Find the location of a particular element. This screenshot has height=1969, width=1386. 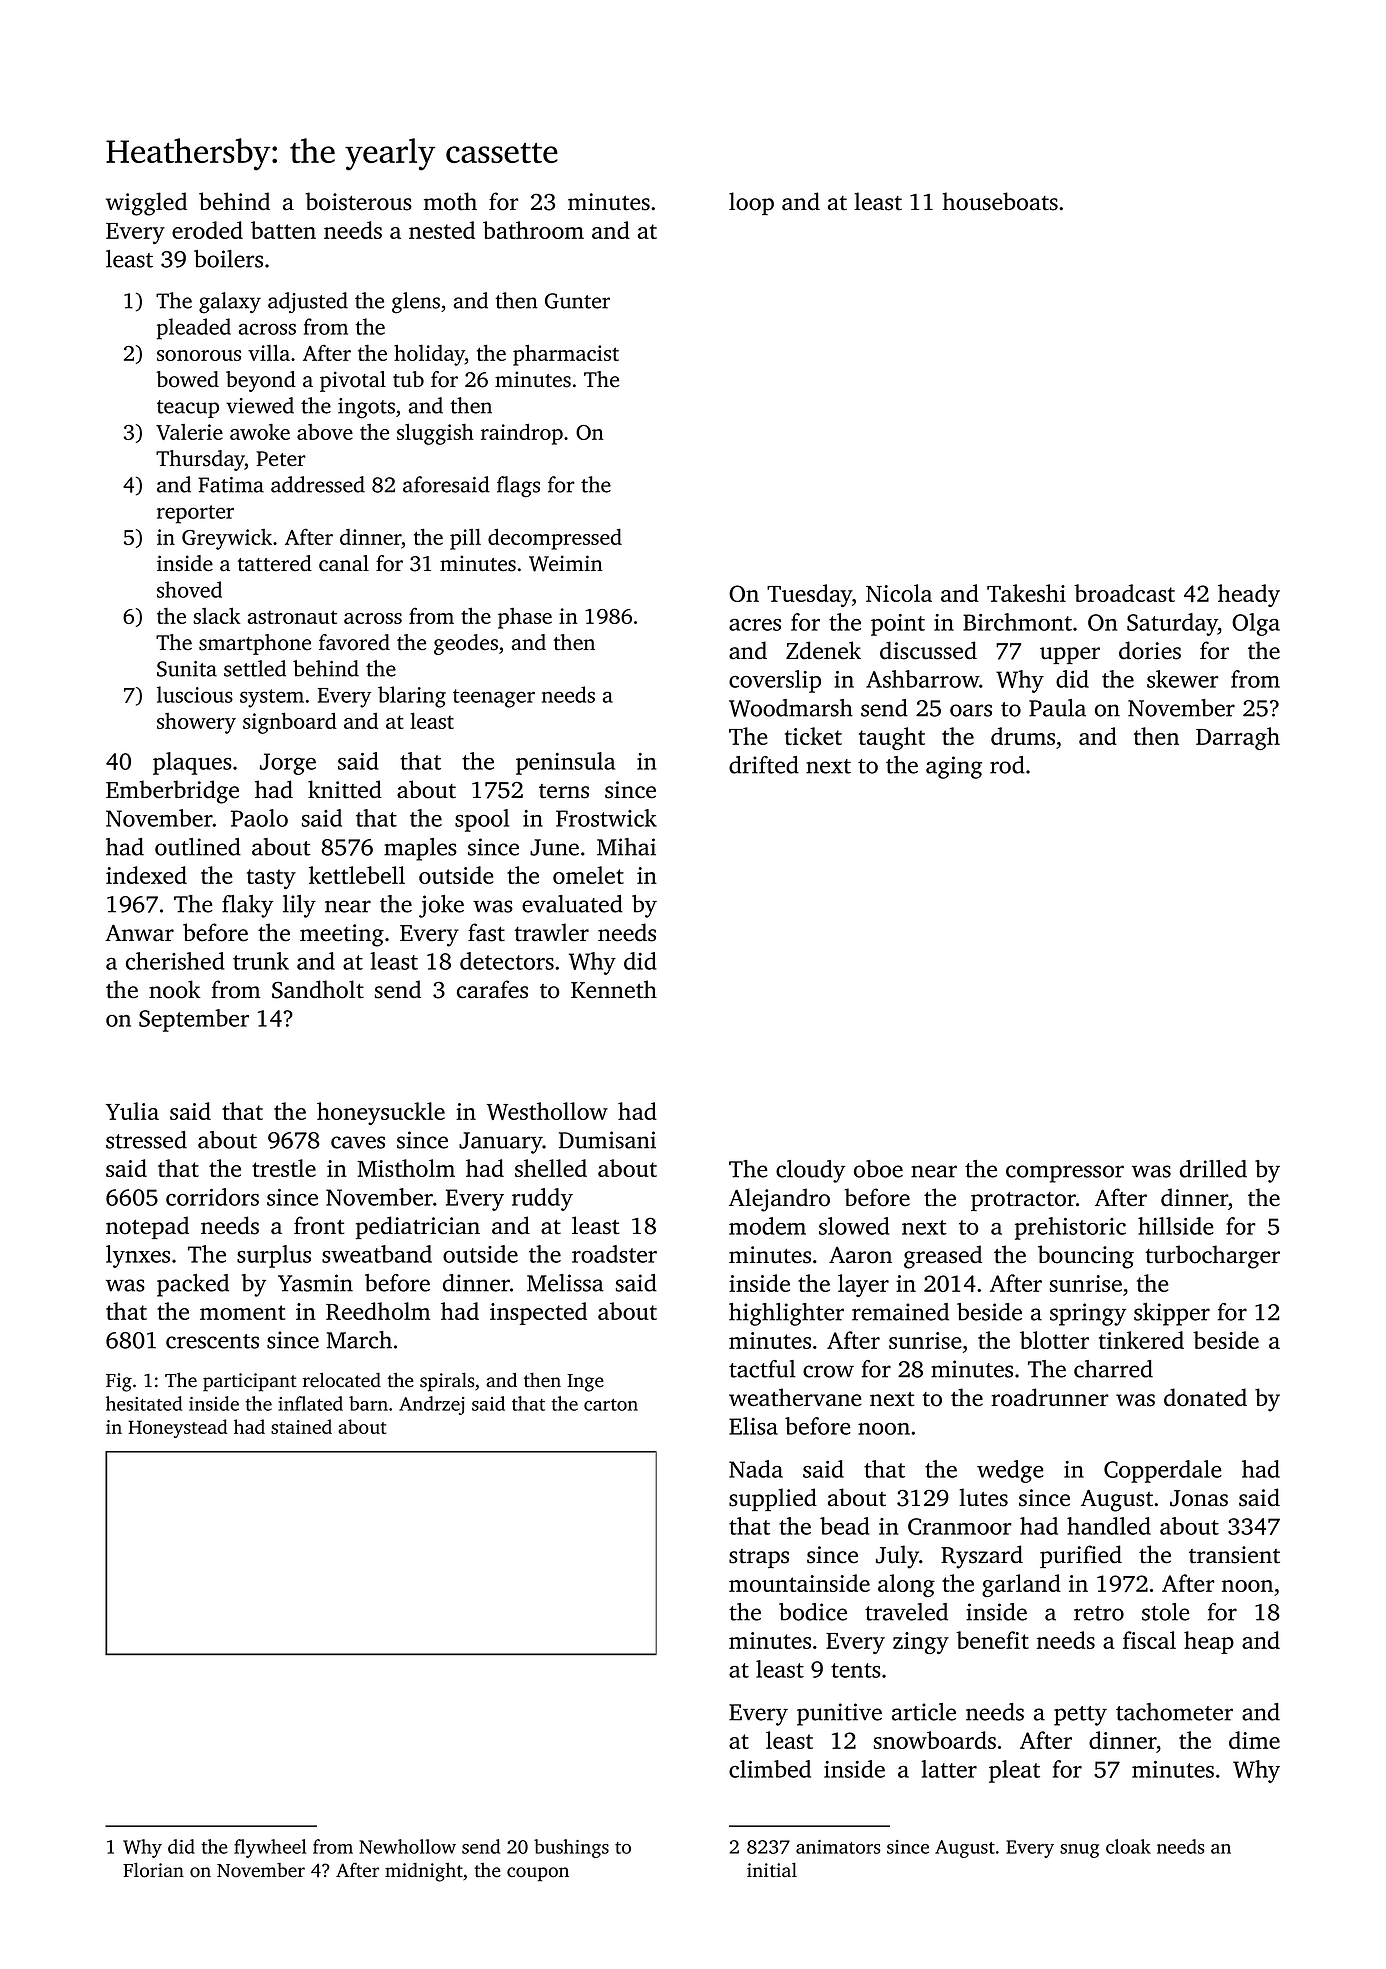

houseboats is located at coordinates (1000, 201).
